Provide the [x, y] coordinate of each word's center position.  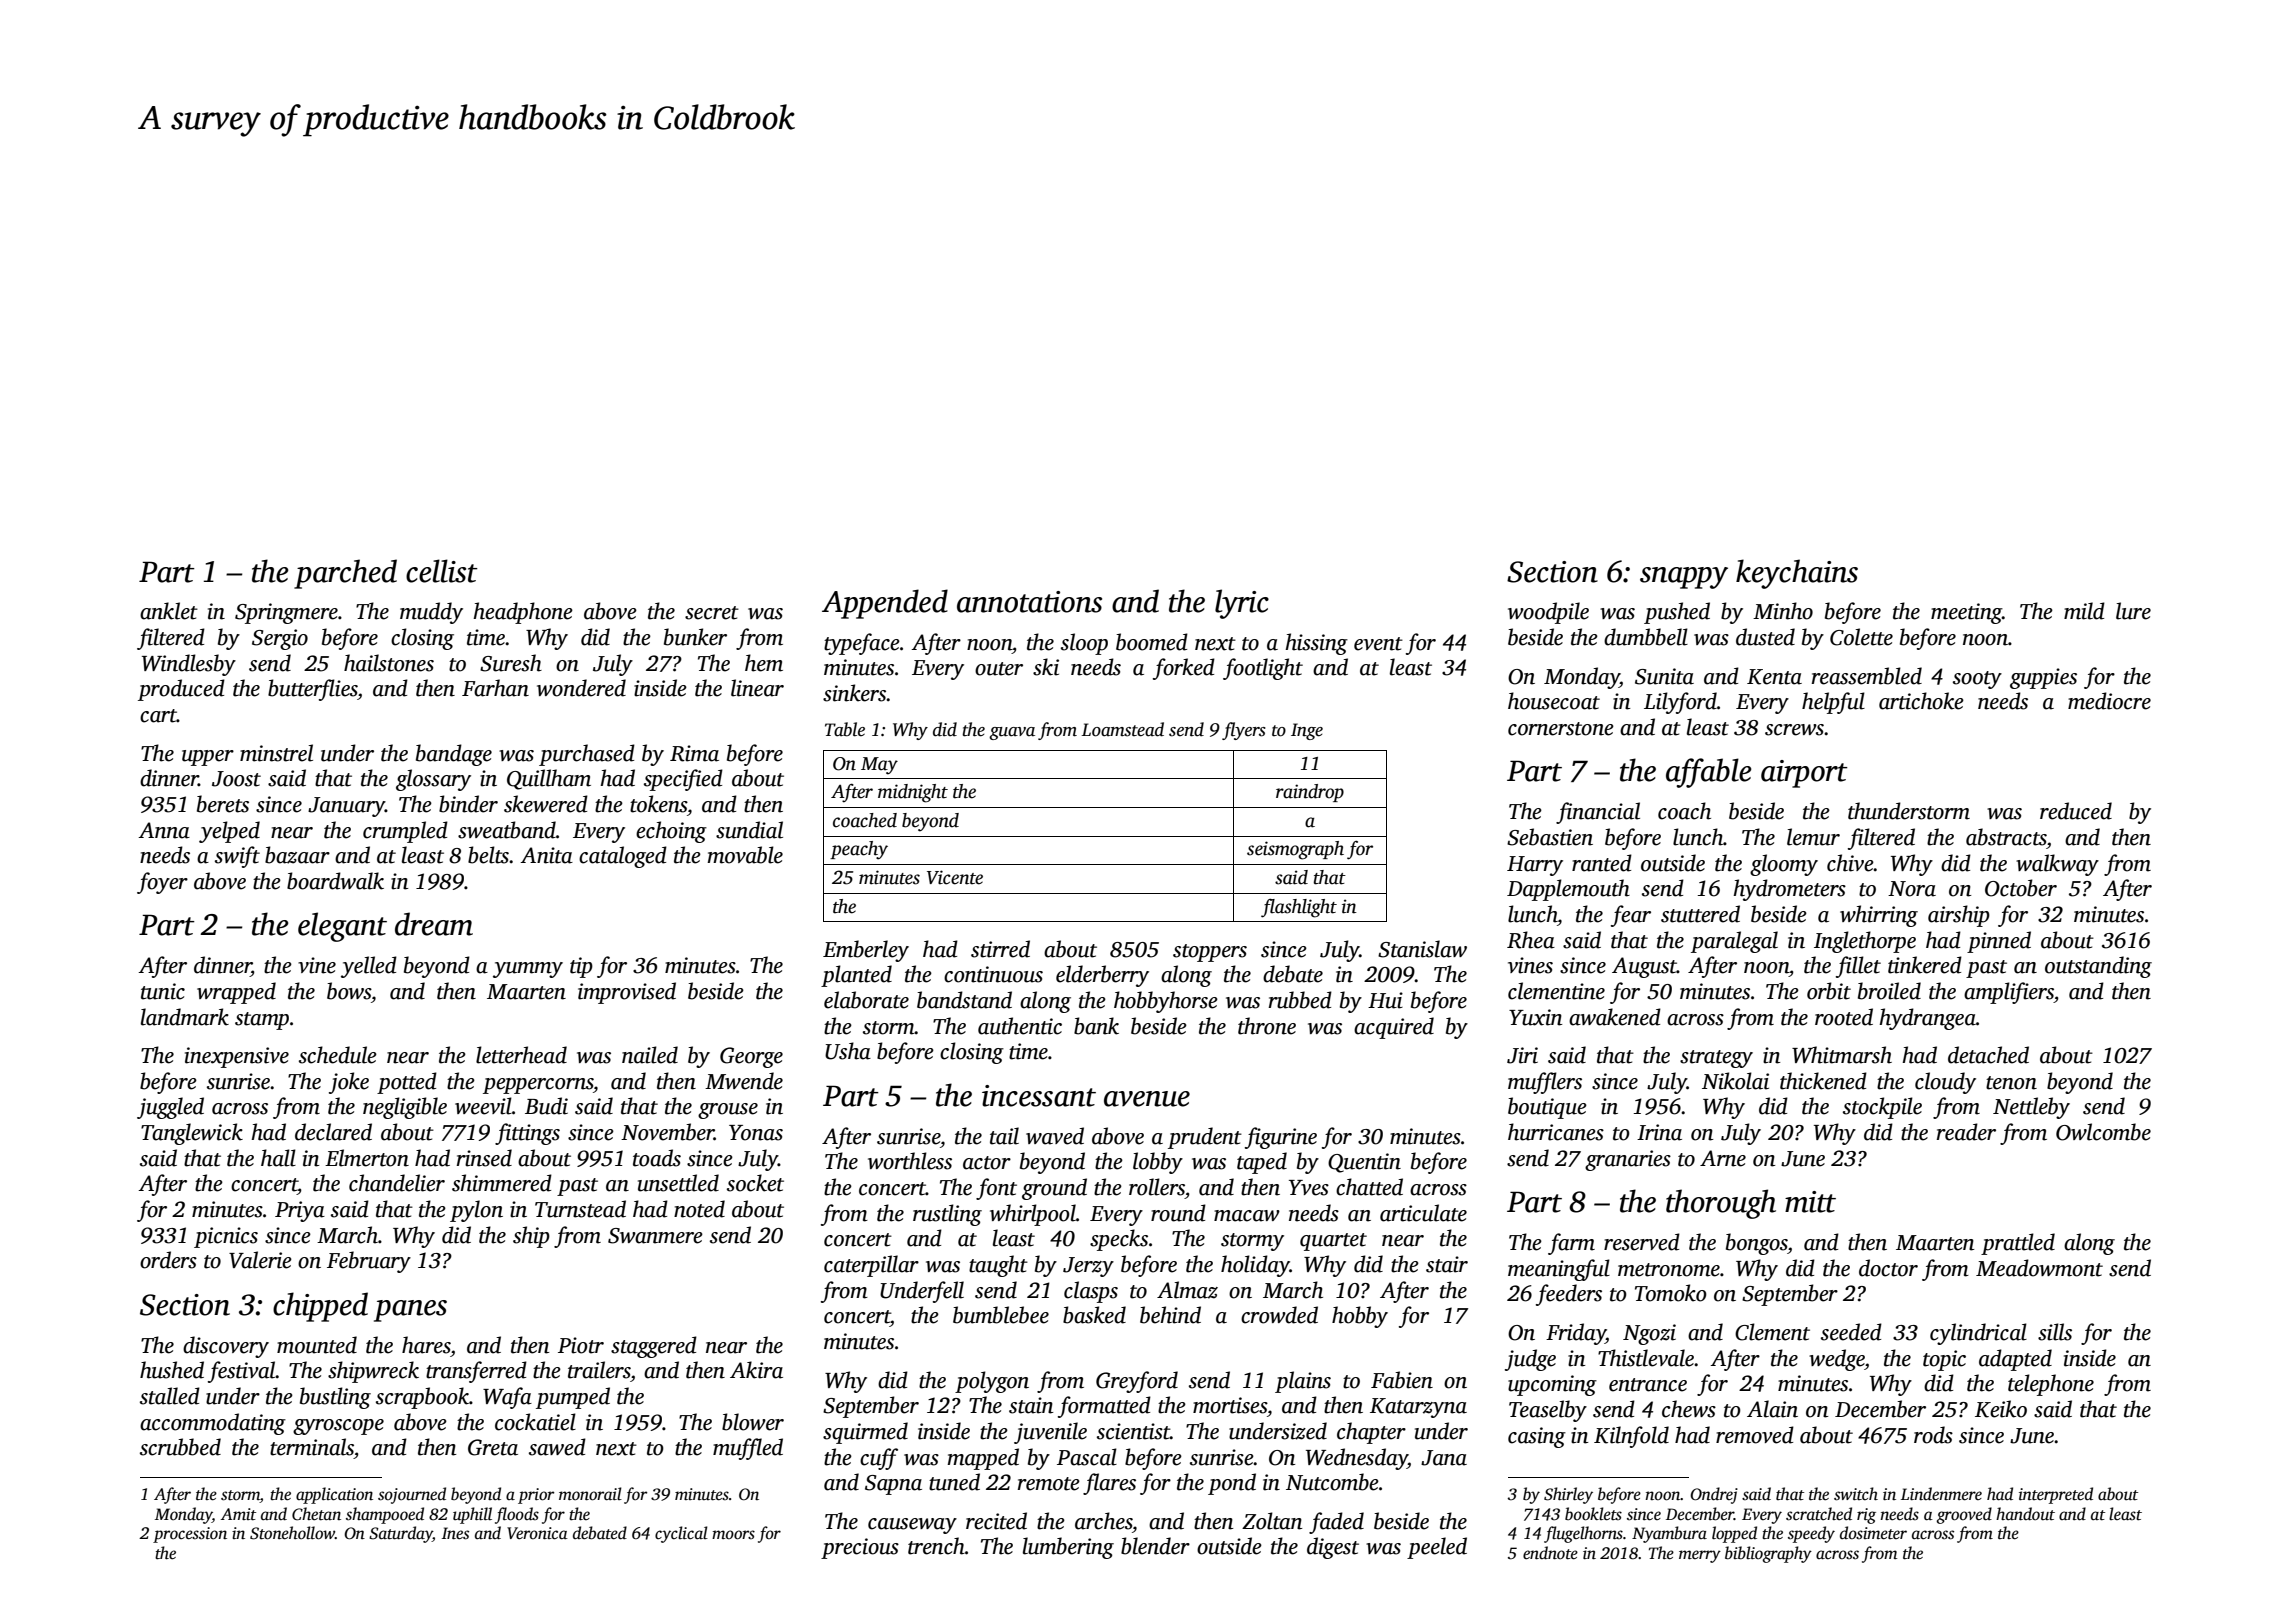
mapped [983, 1459]
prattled [2018, 1244]
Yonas [756, 1133]
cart [158, 716]
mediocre [2109, 701]
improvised [627, 993]
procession [190, 1535]
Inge [1307, 731]
